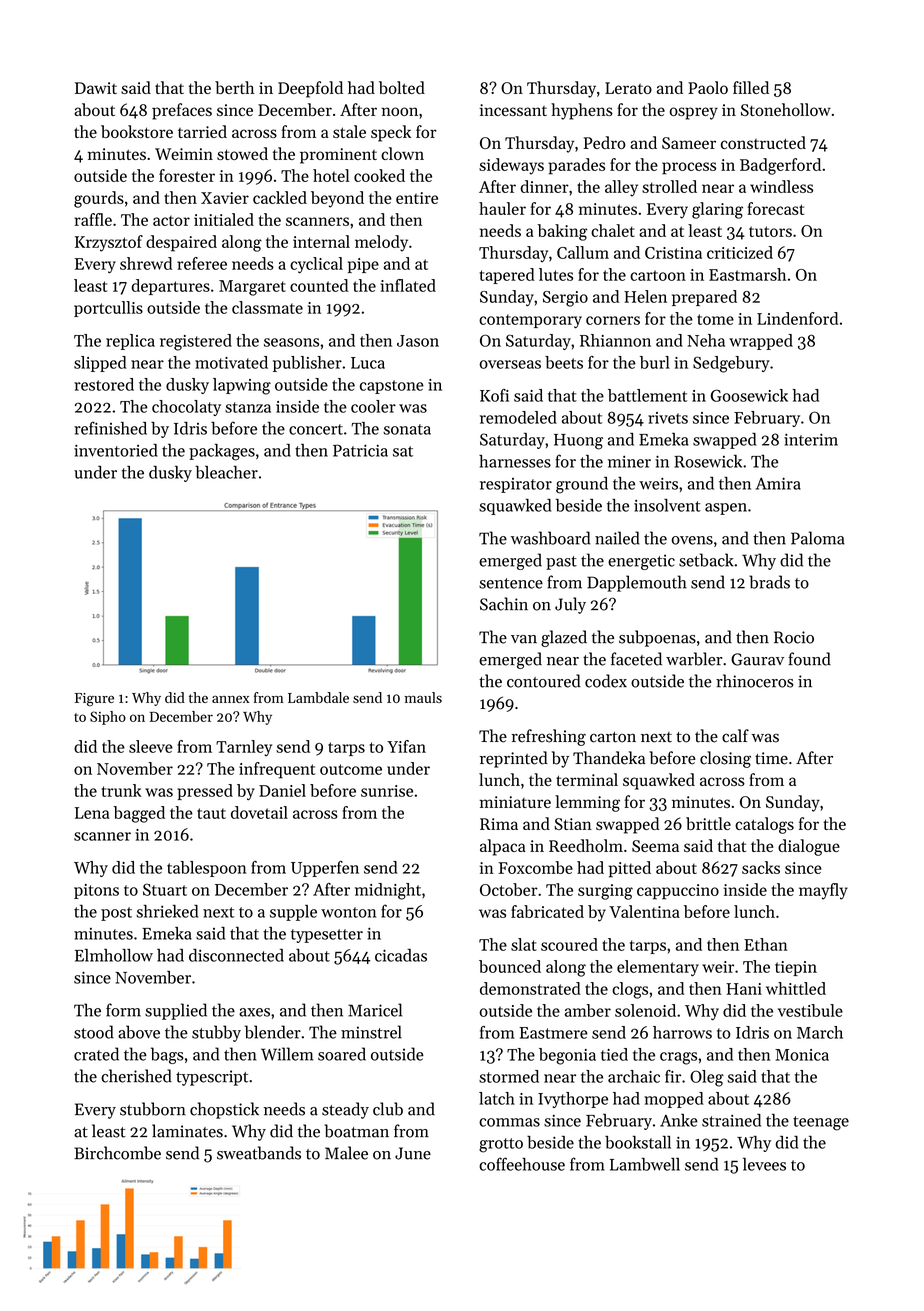 The width and height of the screenshot is (924, 1311). Describe the element at coordinates (254, 1012) in the screenshot. I see `axes` at that location.
